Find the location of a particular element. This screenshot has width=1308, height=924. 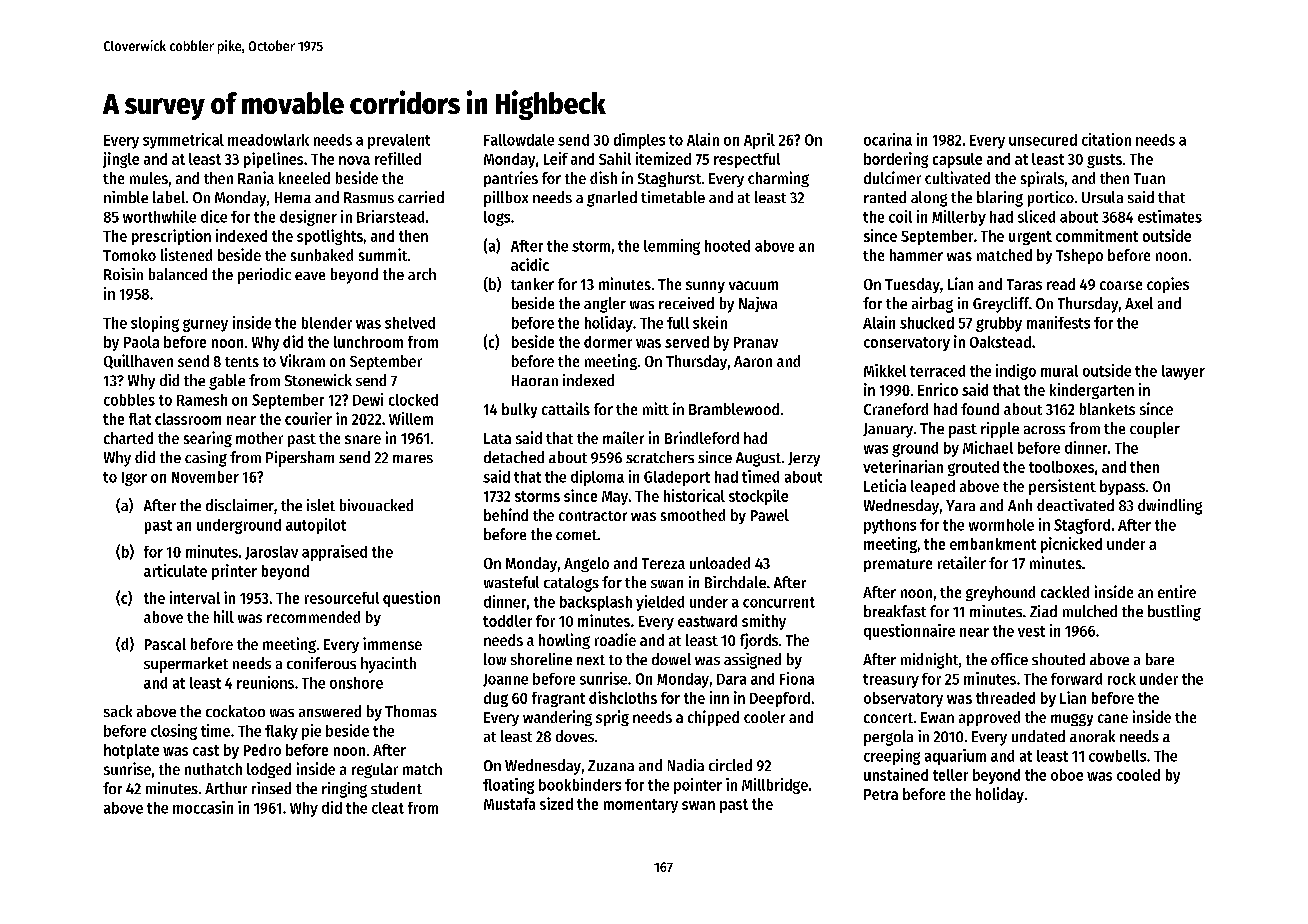

Tomoko is located at coordinates (129, 255).
